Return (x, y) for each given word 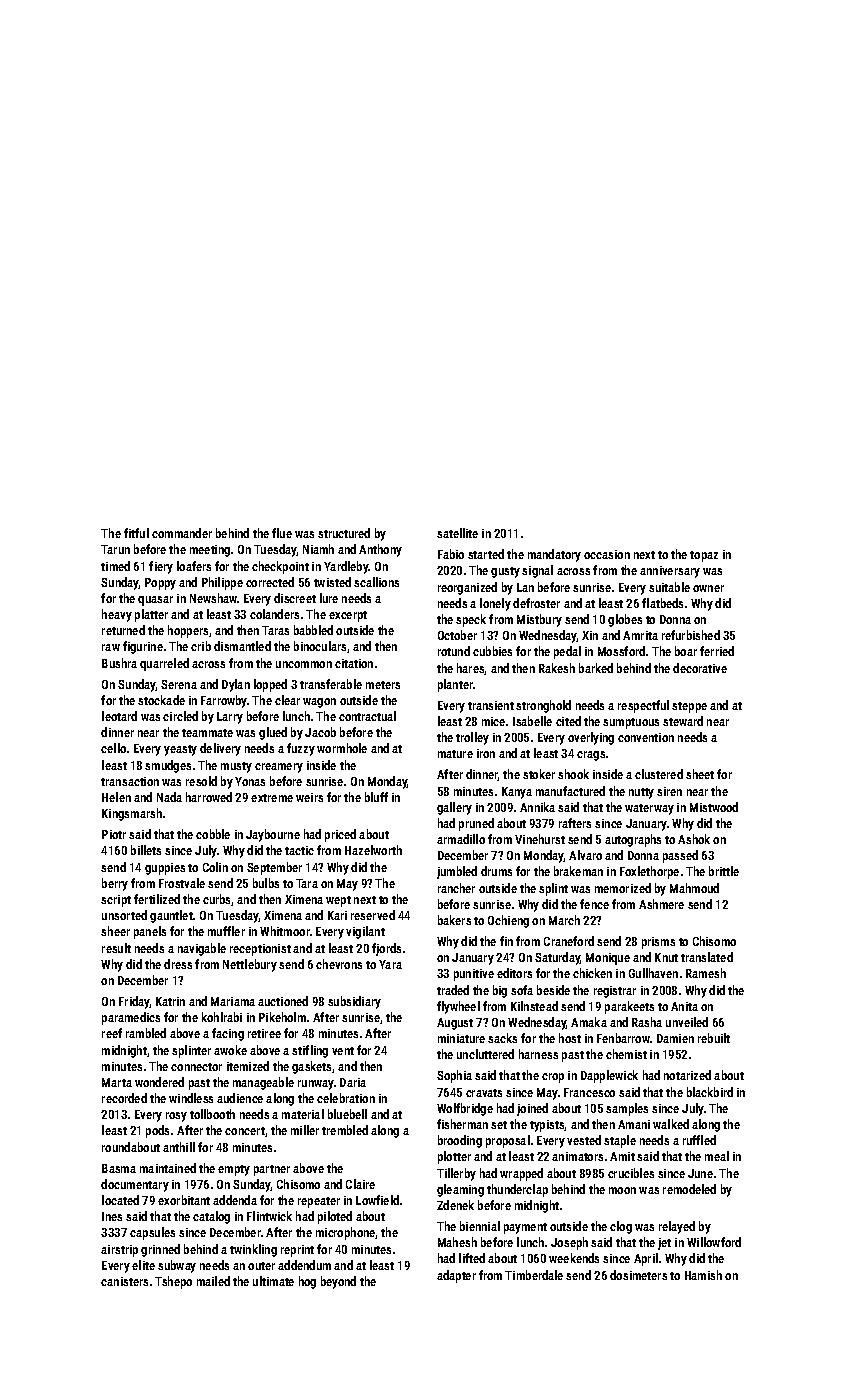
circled (180, 716)
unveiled (687, 1022)
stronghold (543, 706)
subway (177, 1266)
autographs (633, 840)
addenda (235, 1200)
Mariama (233, 1001)
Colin (215, 867)
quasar (155, 601)
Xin (590, 635)
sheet (700, 774)
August (455, 1024)
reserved (373, 915)
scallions (376, 582)
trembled (345, 1130)
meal (717, 1156)
